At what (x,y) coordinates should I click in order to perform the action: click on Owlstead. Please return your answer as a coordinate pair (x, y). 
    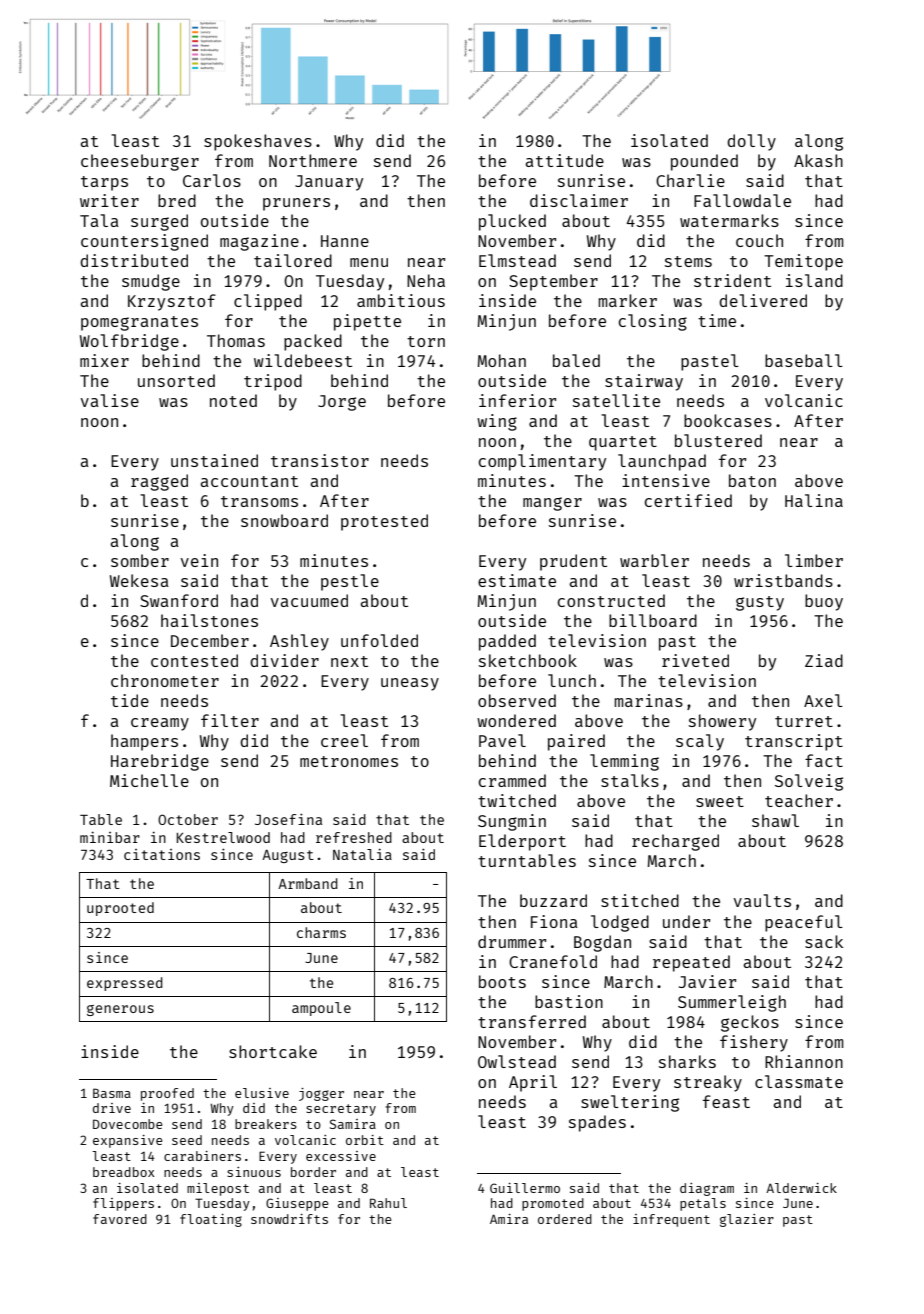
    Looking at the image, I should click on (517, 1061).
